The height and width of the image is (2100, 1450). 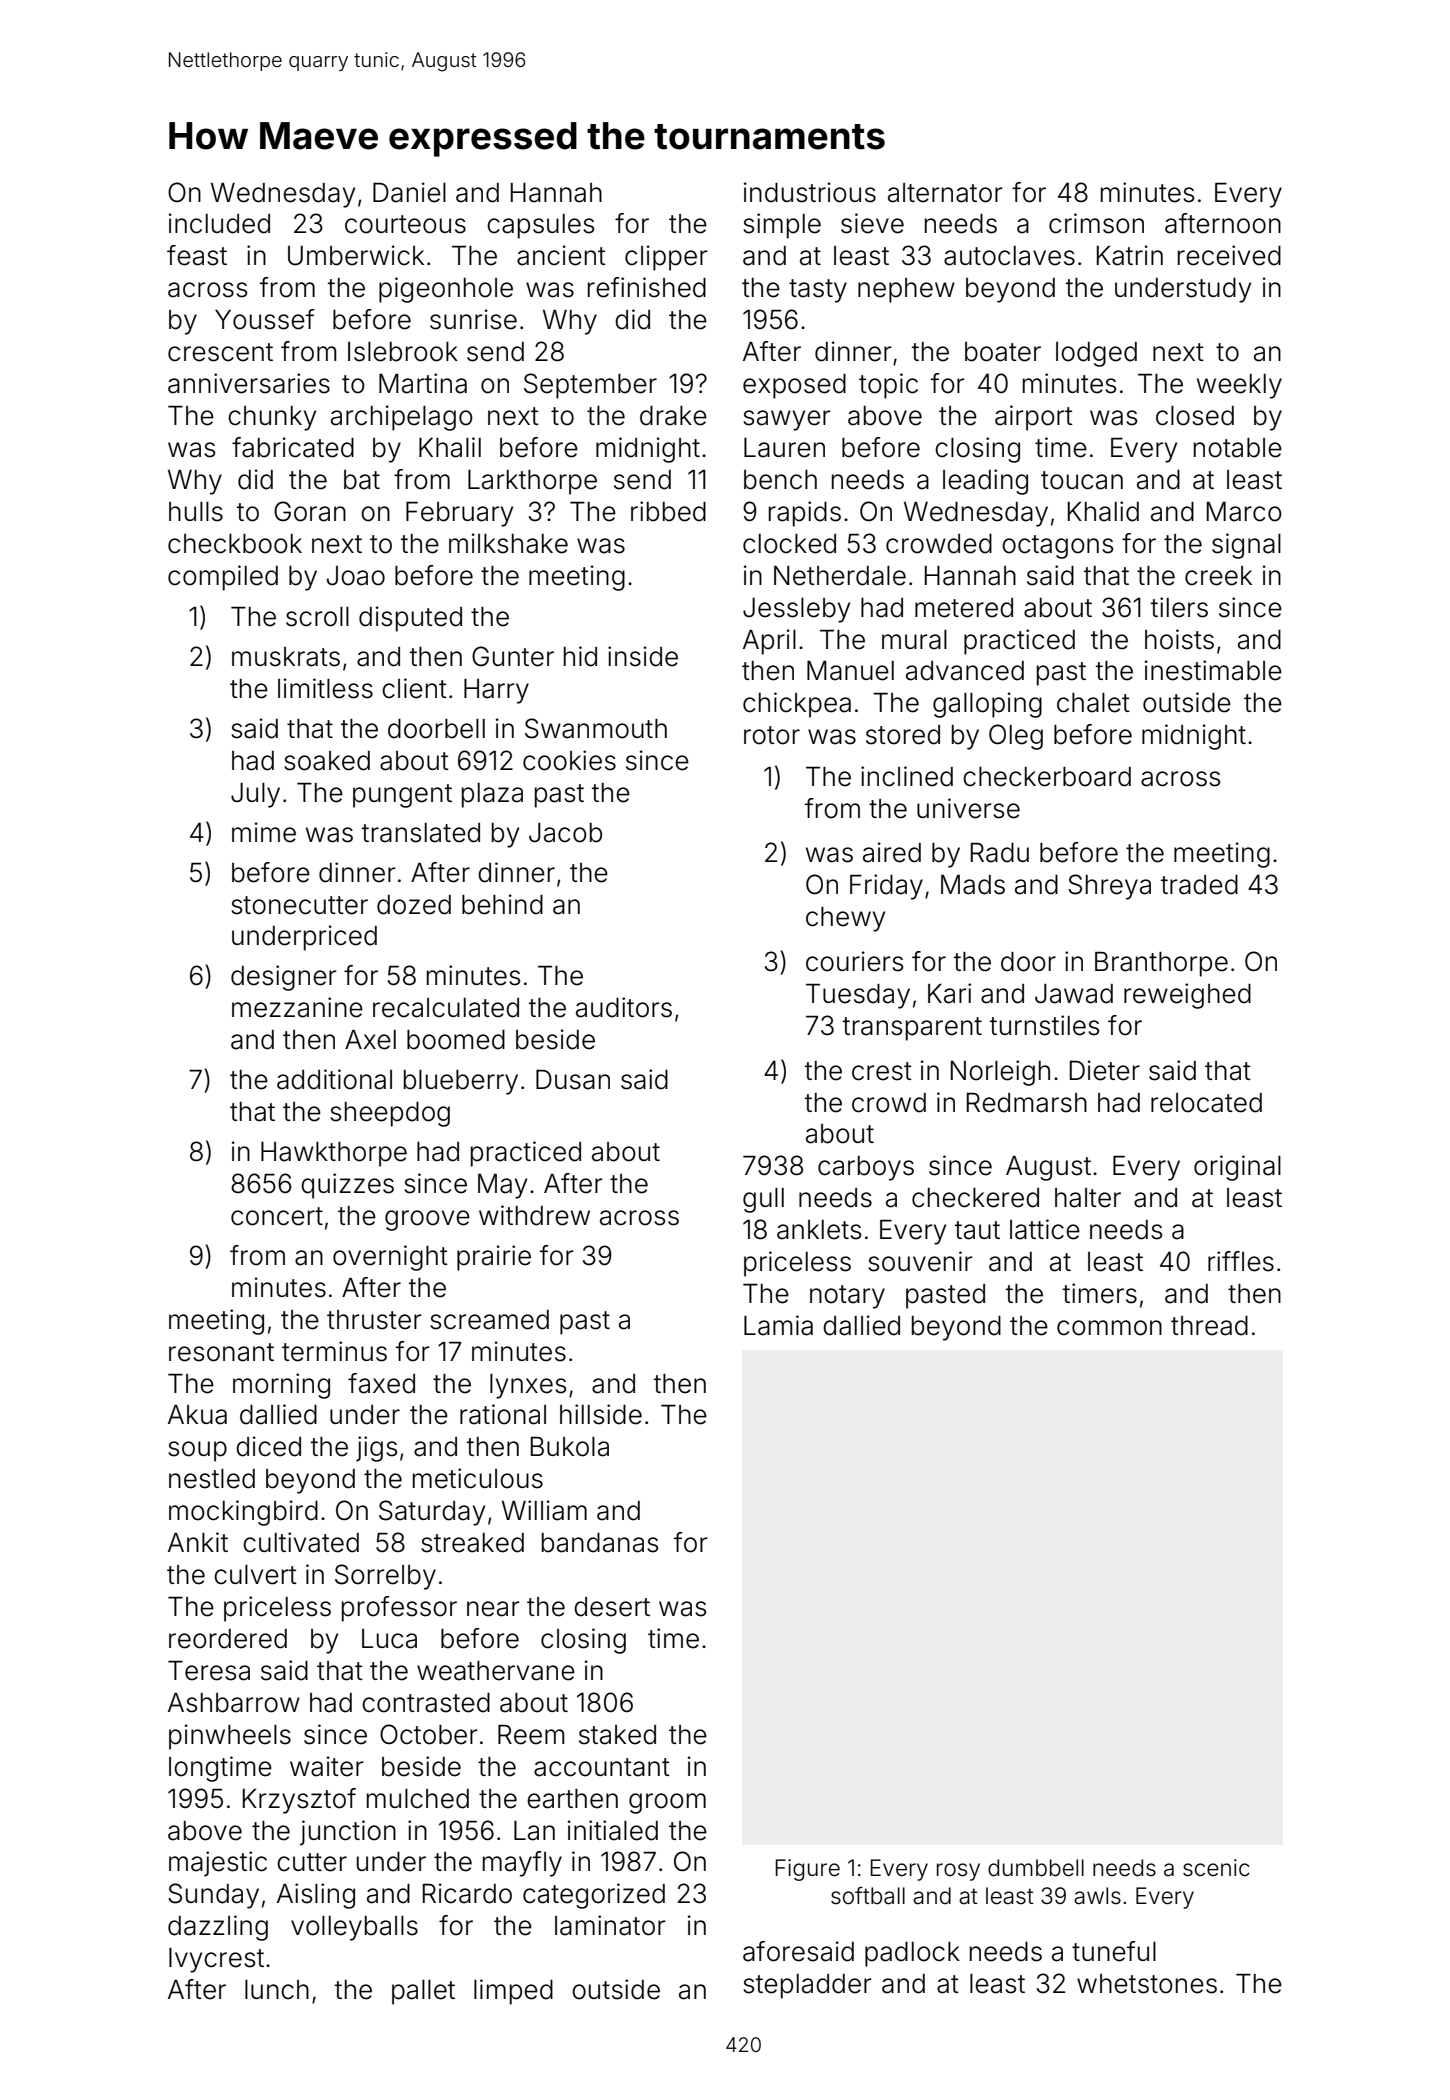 What do you see at coordinates (617, 1735) in the image?
I see `staked` at bounding box center [617, 1735].
